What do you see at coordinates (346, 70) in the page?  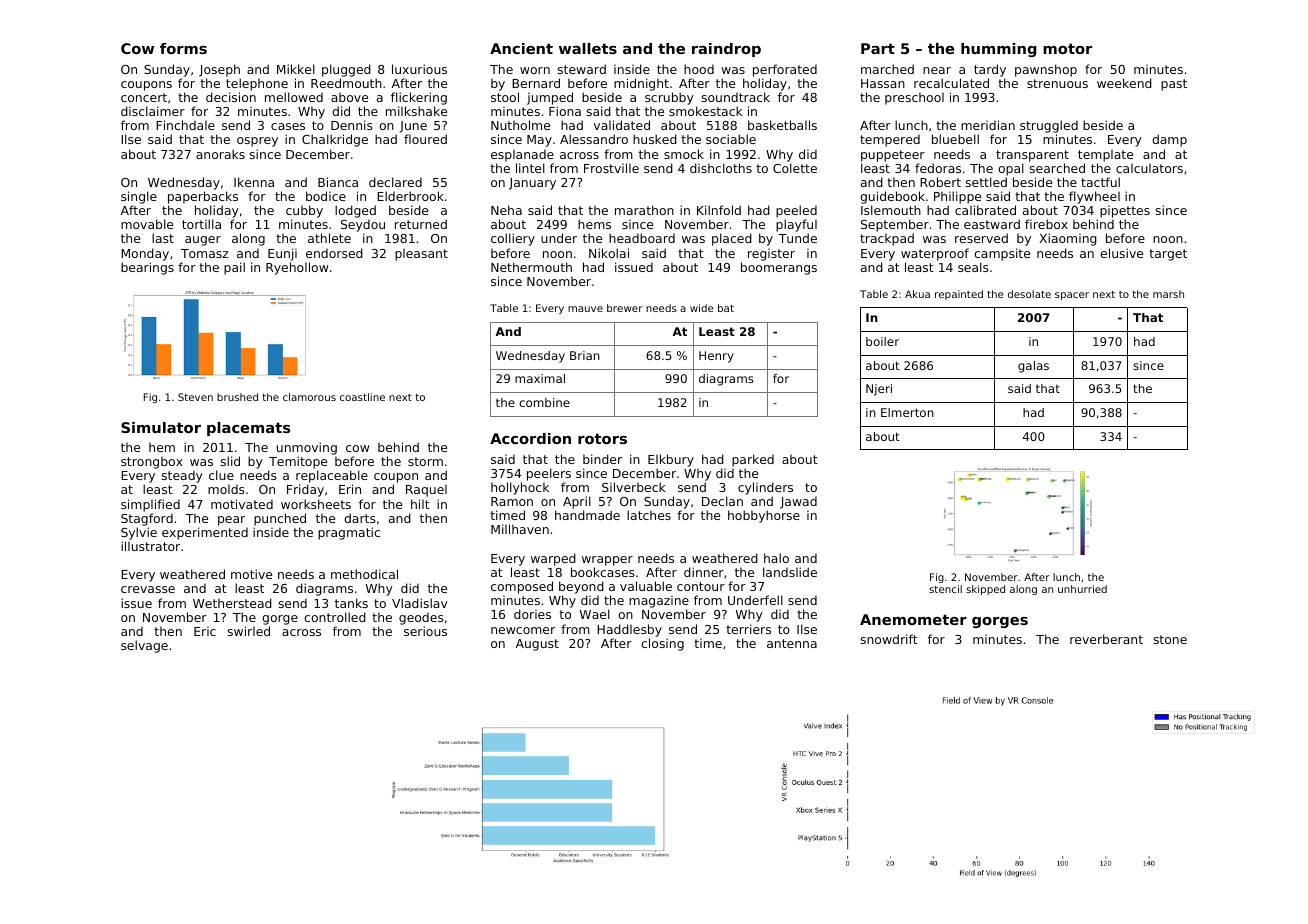 I see `plugged` at bounding box center [346, 70].
